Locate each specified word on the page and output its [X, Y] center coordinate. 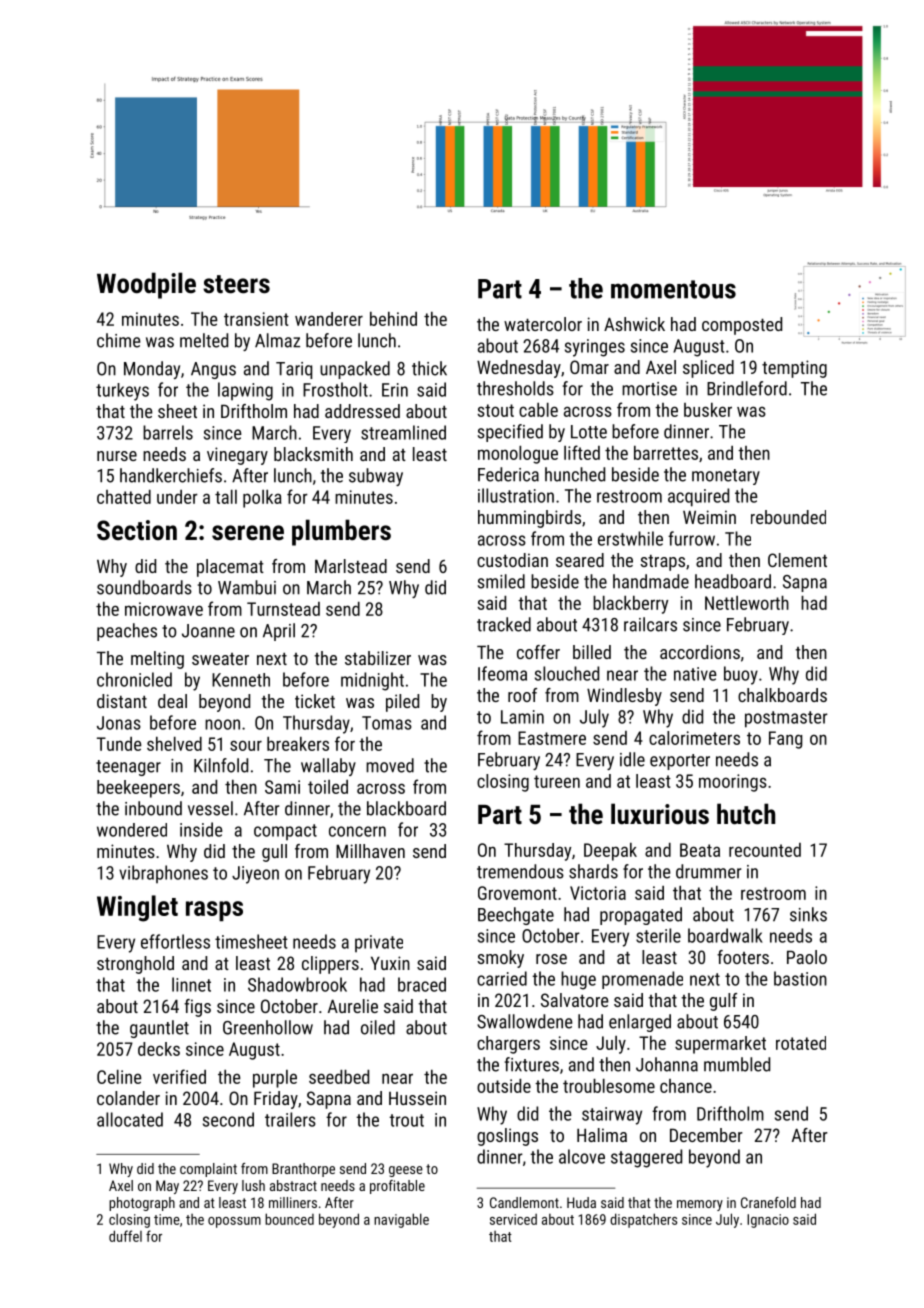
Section [137, 530]
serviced [513, 1219]
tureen [557, 781]
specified [510, 433]
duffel [125, 1236]
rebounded [788, 517]
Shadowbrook [297, 984]
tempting [794, 369]
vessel [210, 808]
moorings [733, 783]
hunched [575, 474]
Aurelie [353, 1006]
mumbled [737, 1064]
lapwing [245, 391]
